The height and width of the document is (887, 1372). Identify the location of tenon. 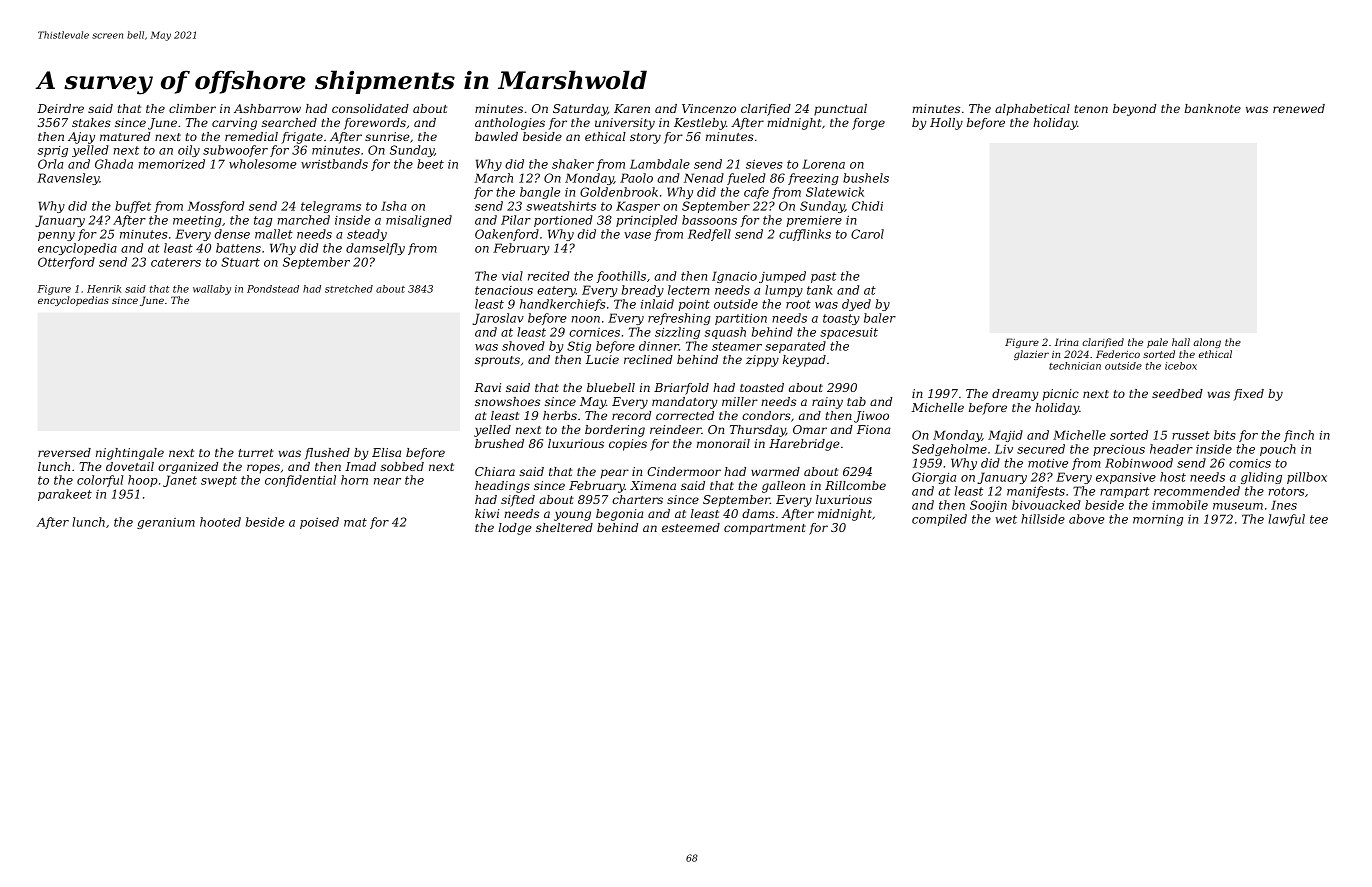
(1091, 109).
